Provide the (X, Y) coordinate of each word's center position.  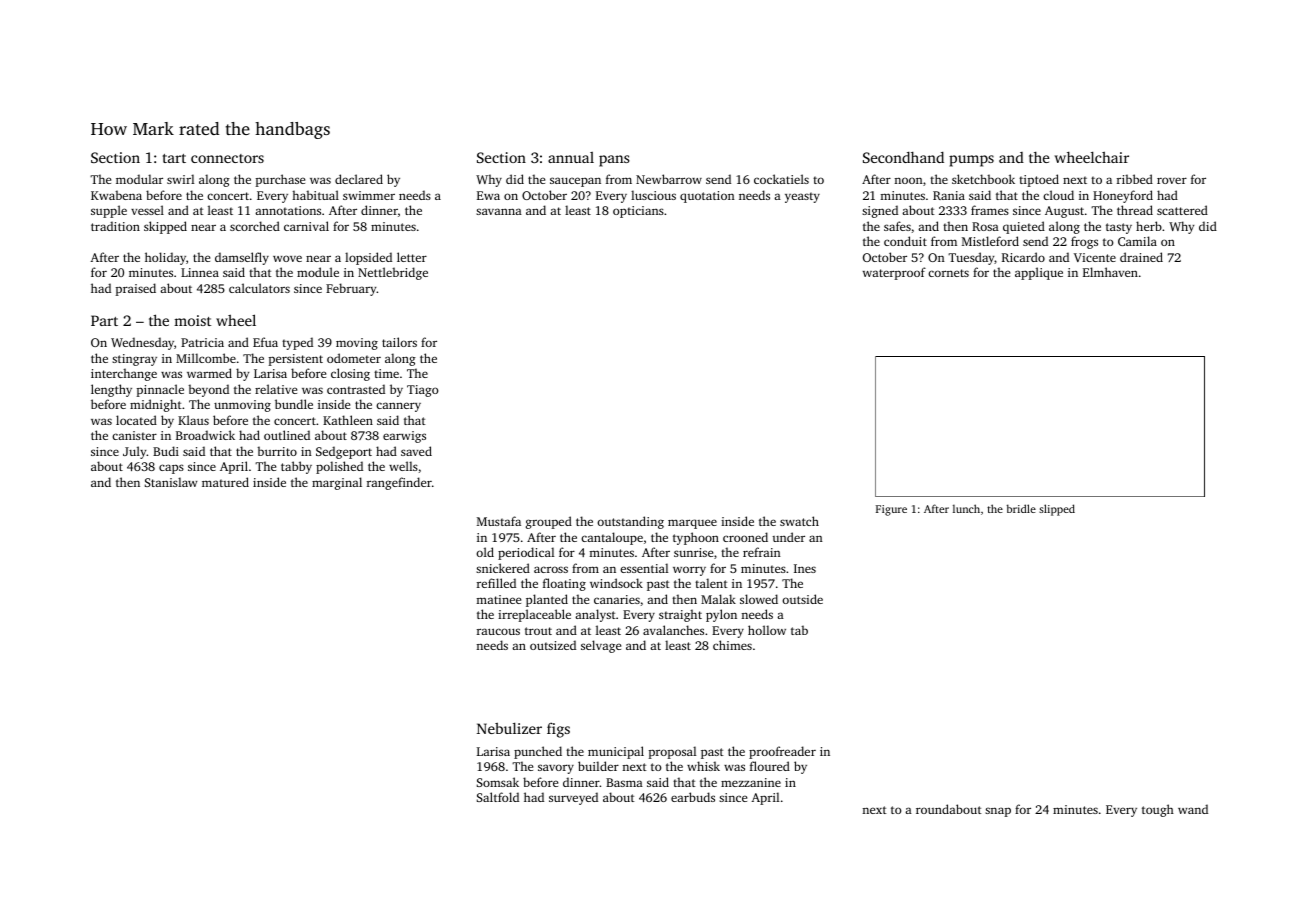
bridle (1021, 508)
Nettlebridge (393, 273)
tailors (399, 342)
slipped (1057, 510)
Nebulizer (509, 728)
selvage (601, 646)
